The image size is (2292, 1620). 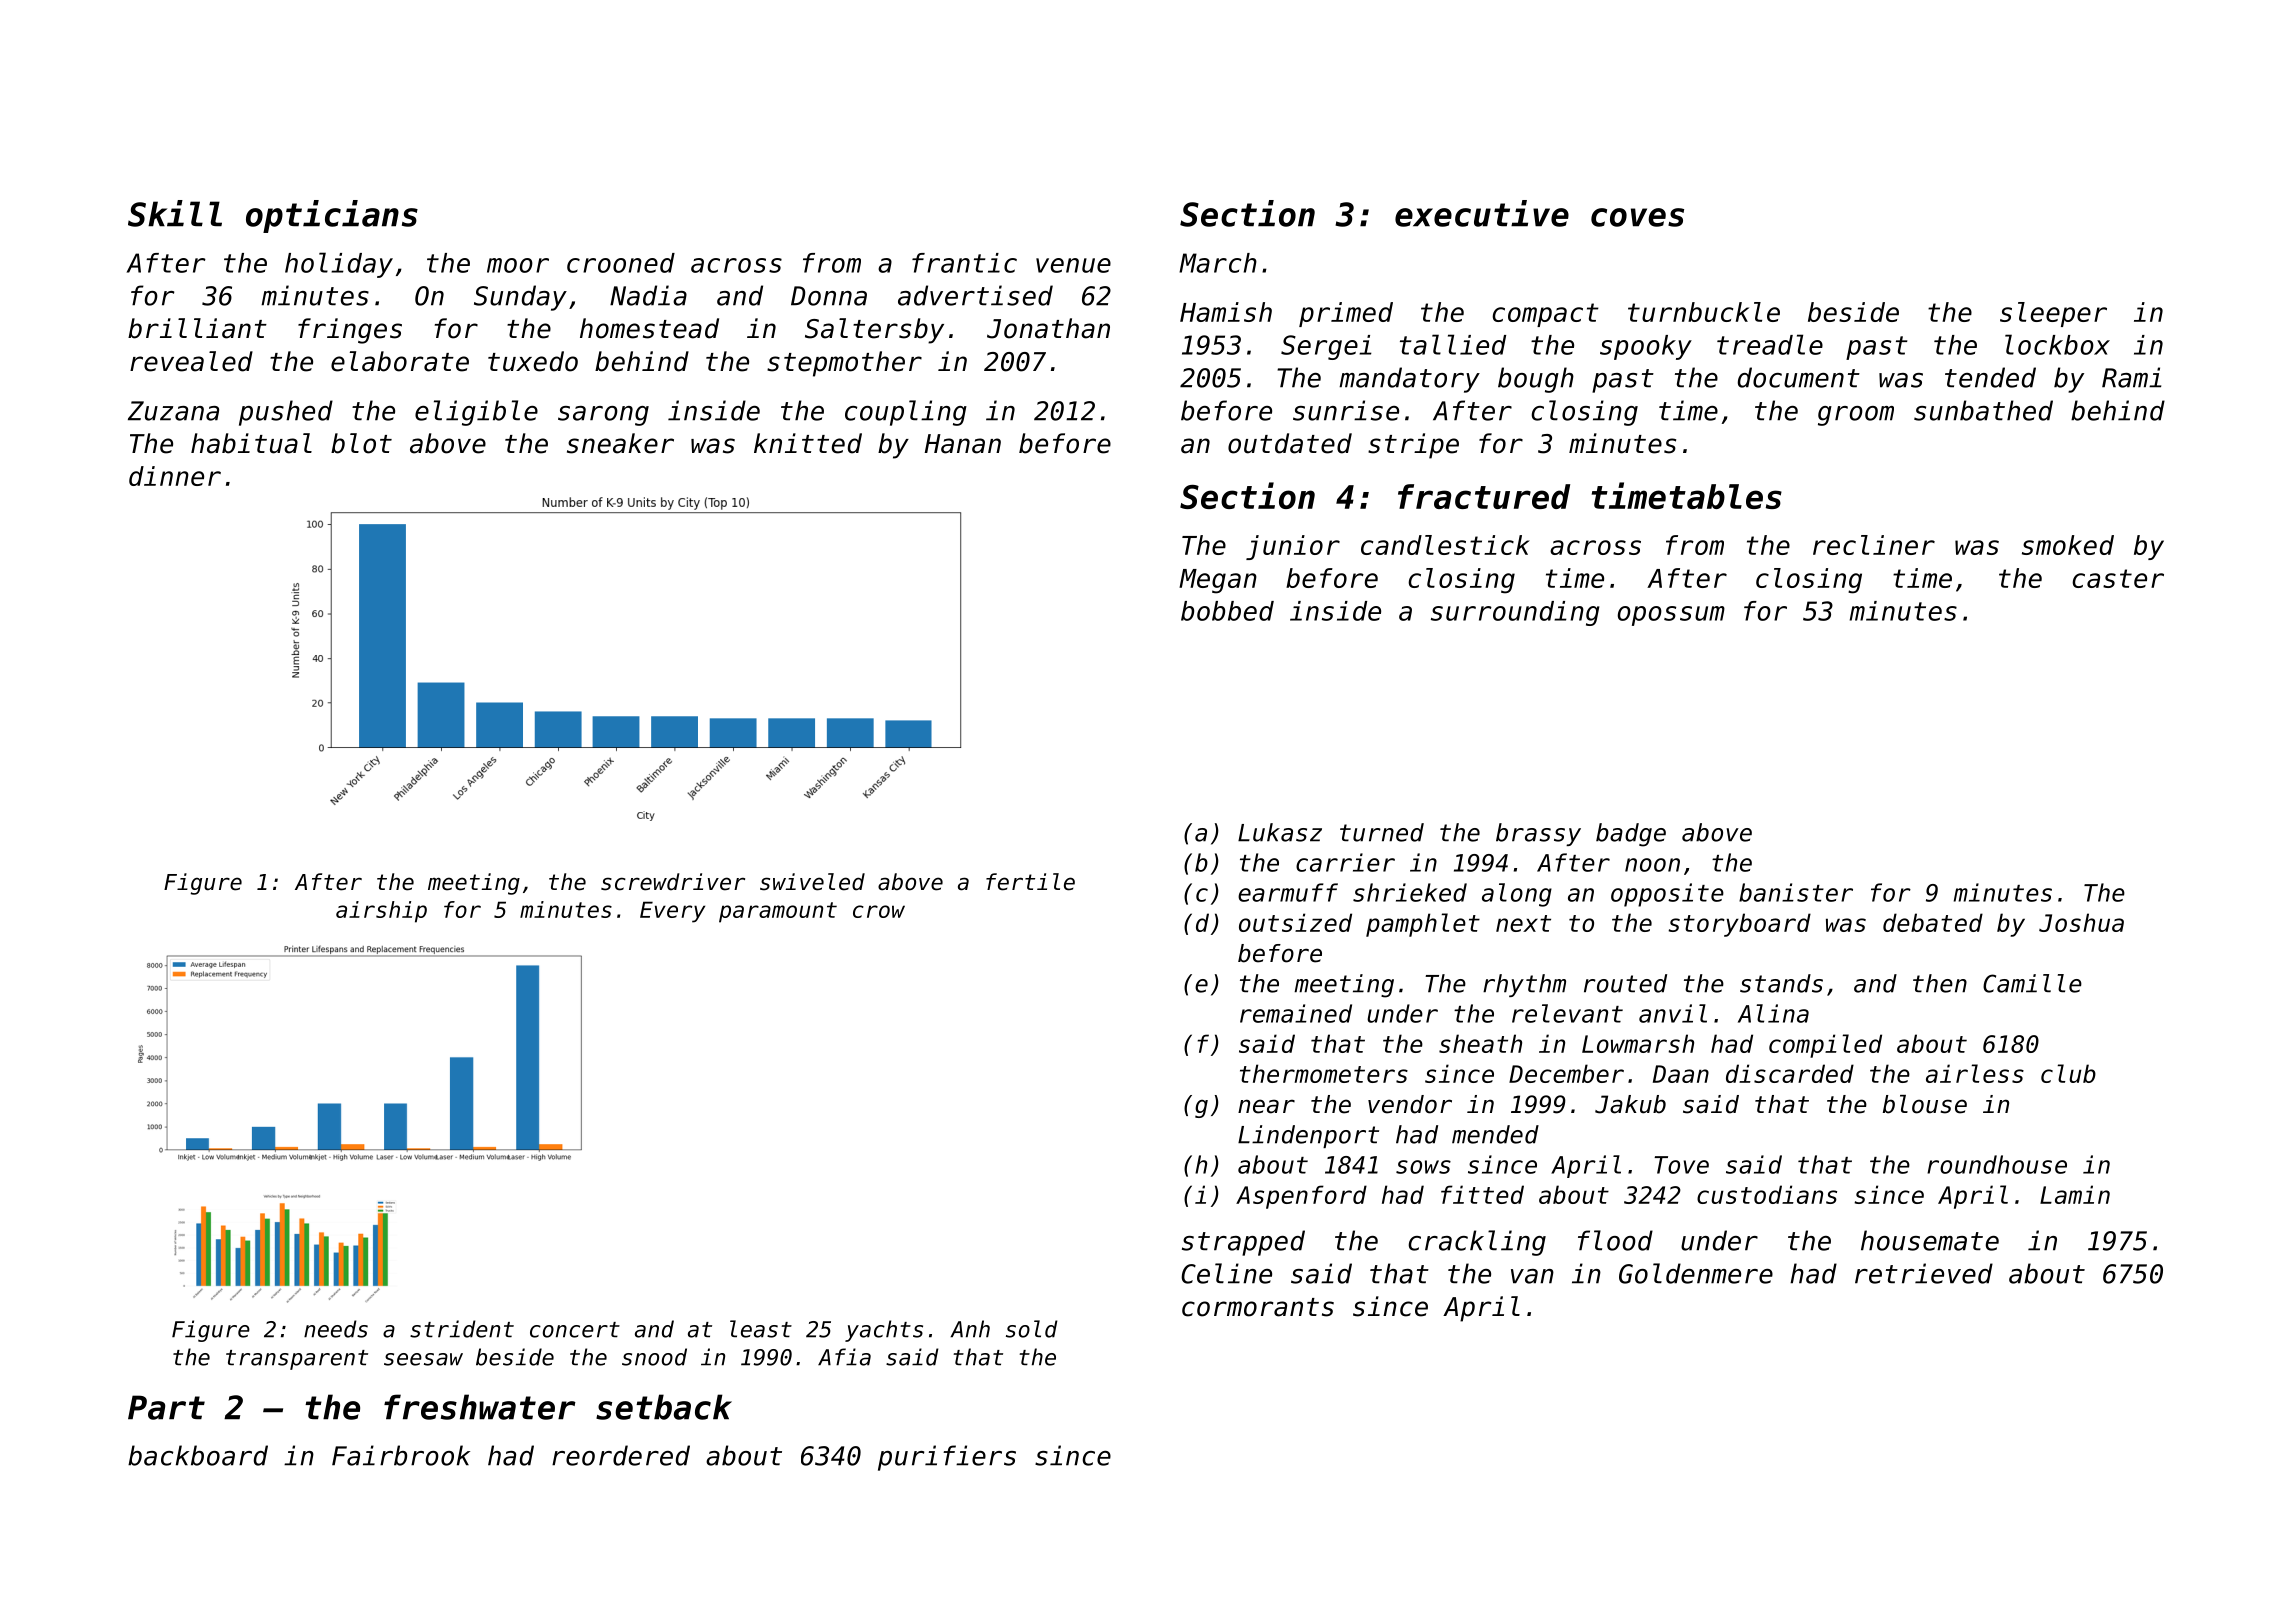 What do you see at coordinates (1227, 611) in the page?
I see `bobbed` at bounding box center [1227, 611].
